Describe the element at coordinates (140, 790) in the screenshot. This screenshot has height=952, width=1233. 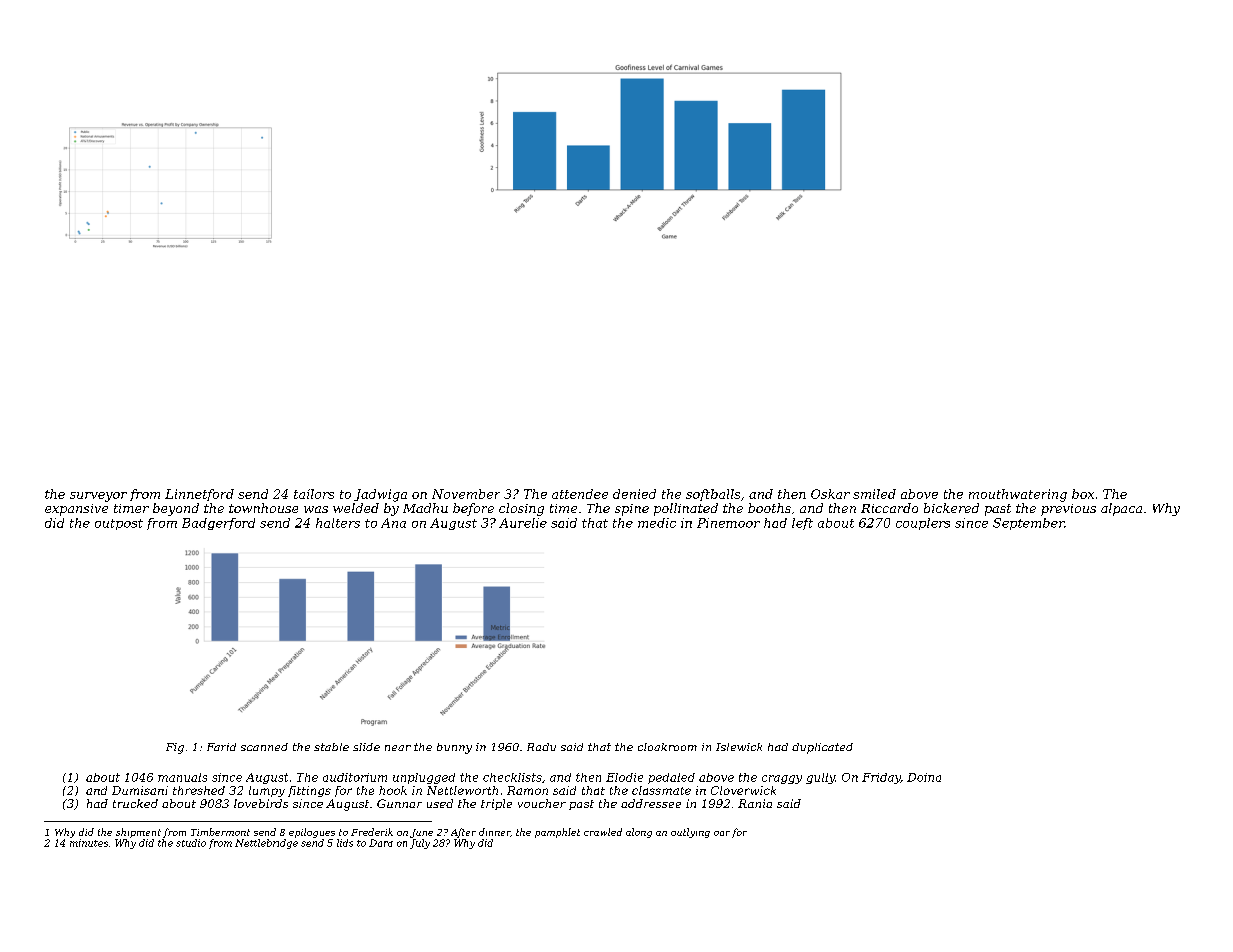
I see `Dumisani` at that location.
